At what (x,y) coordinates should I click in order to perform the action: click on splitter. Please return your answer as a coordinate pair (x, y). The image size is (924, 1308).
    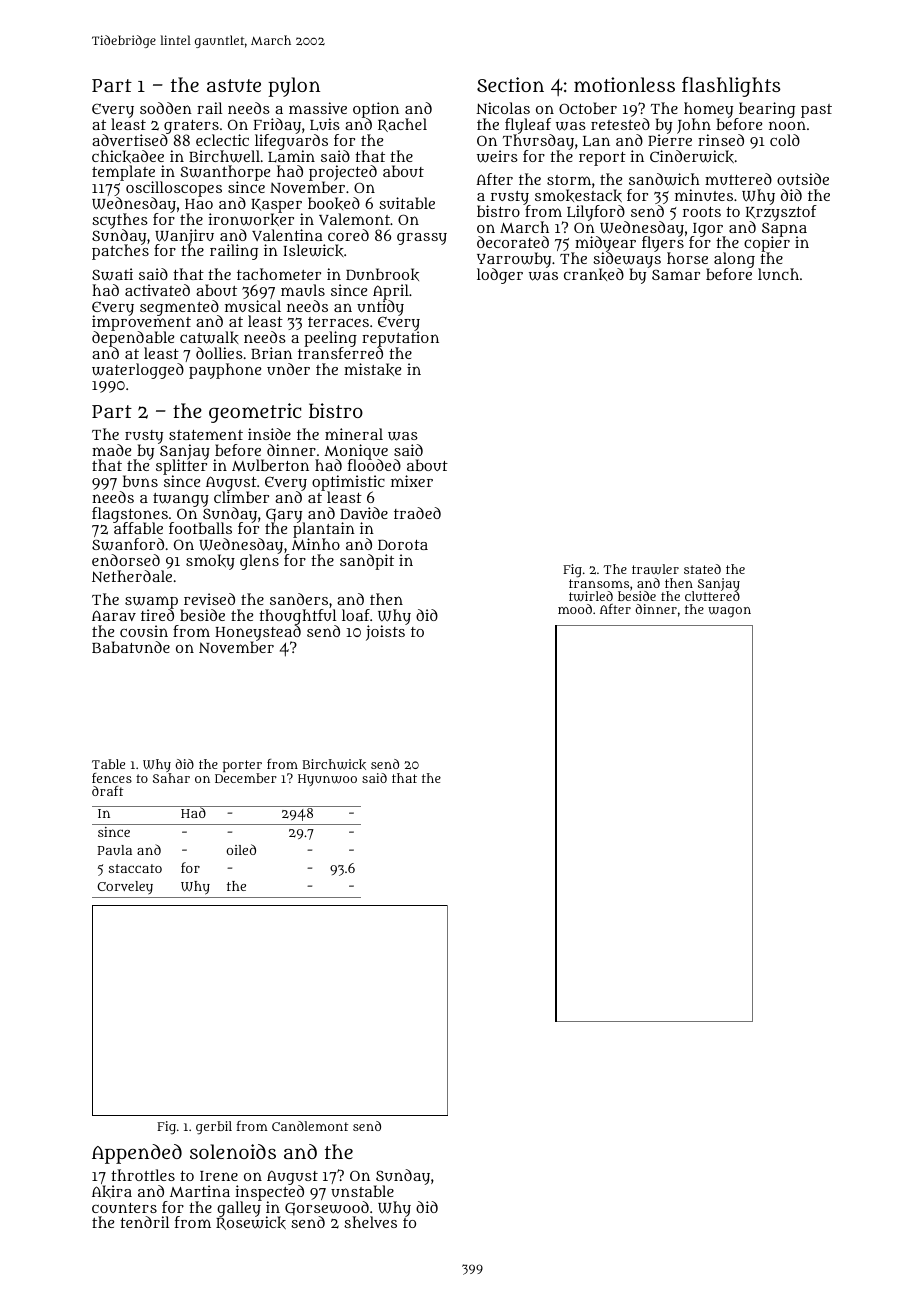
    Looking at the image, I should click on (181, 468).
